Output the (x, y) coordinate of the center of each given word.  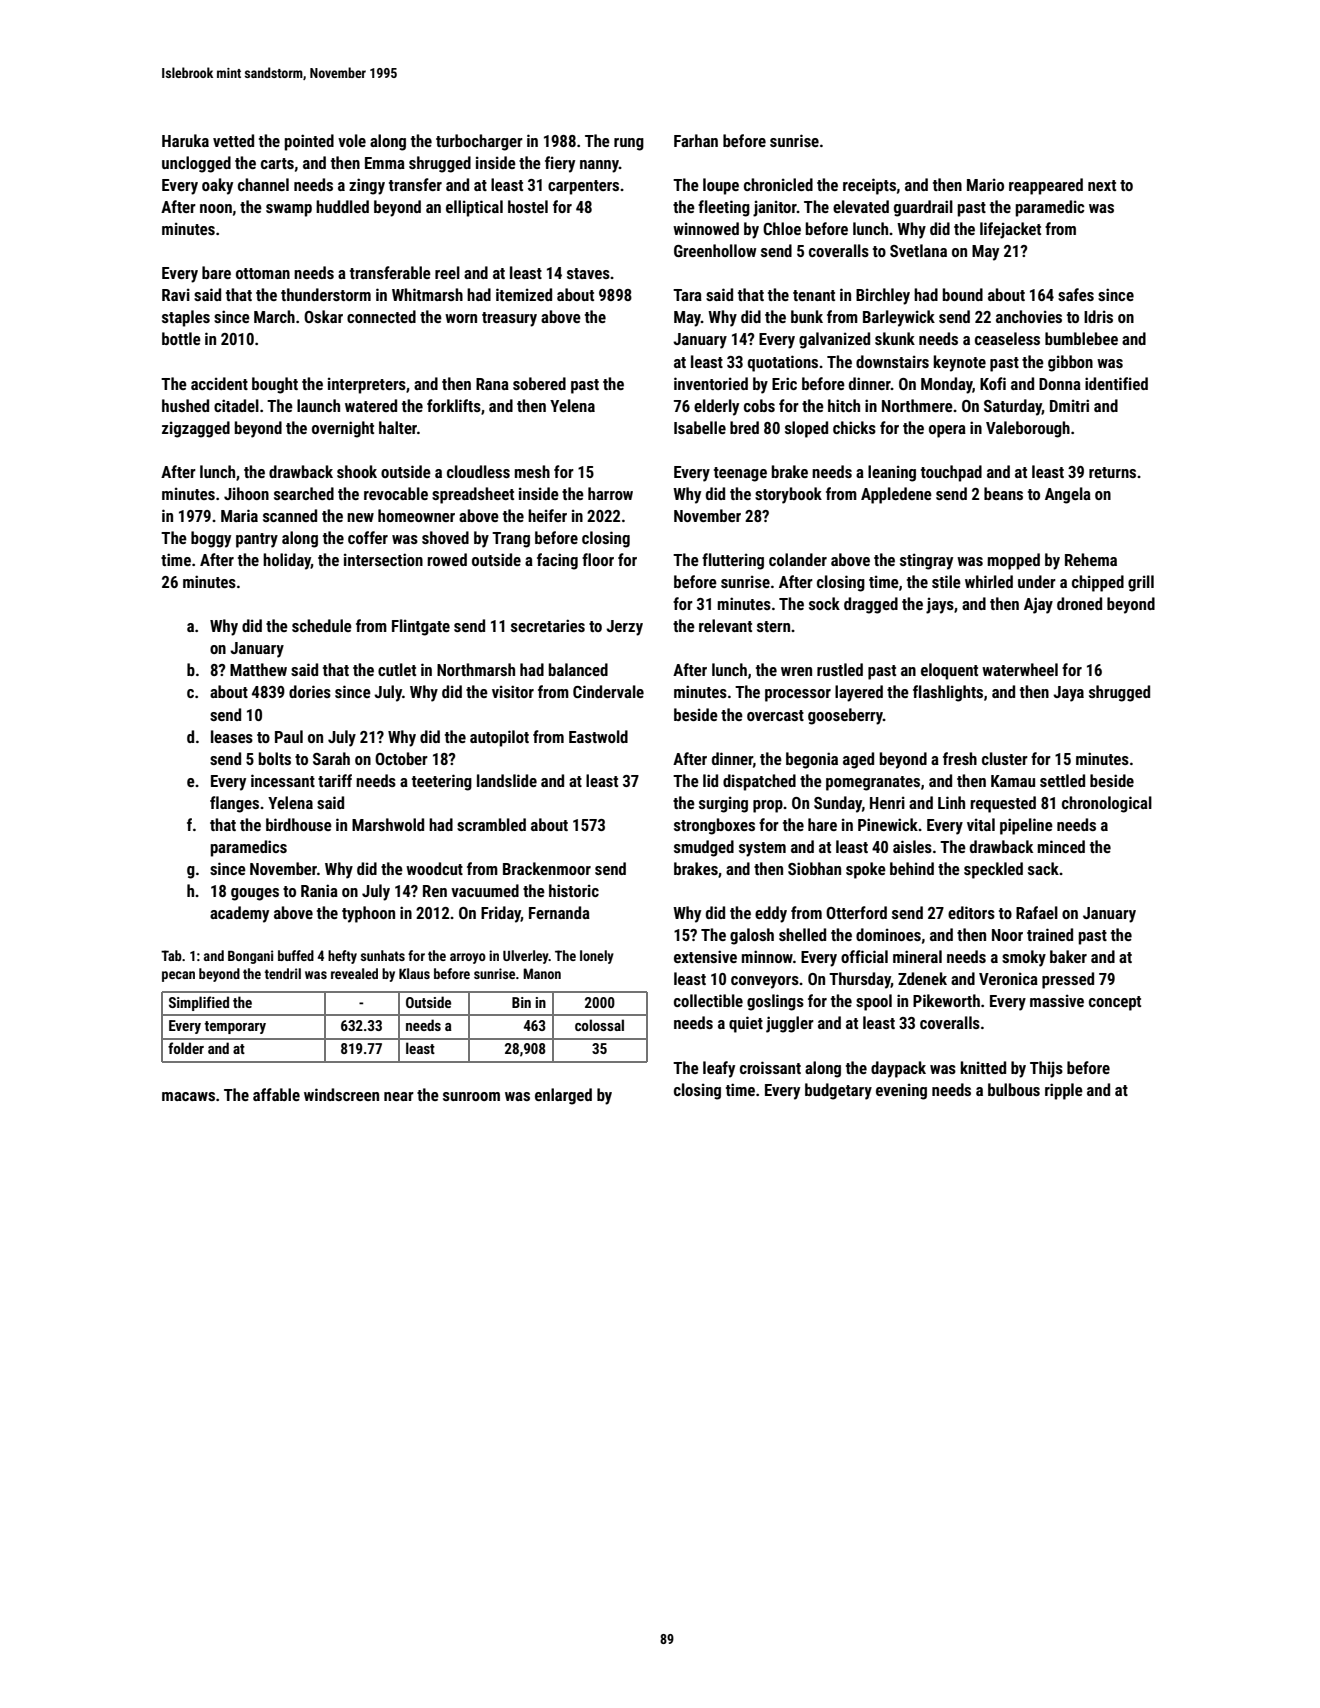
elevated (861, 206)
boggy (211, 539)
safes (1076, 294)
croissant (770, 1067)
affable (276, 1094)
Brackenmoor (547, 868)
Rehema (1091, 559)
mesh (532, 471)
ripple (1064, 1091)
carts (277, 163)
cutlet (397, 669)
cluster (1005, 758)
